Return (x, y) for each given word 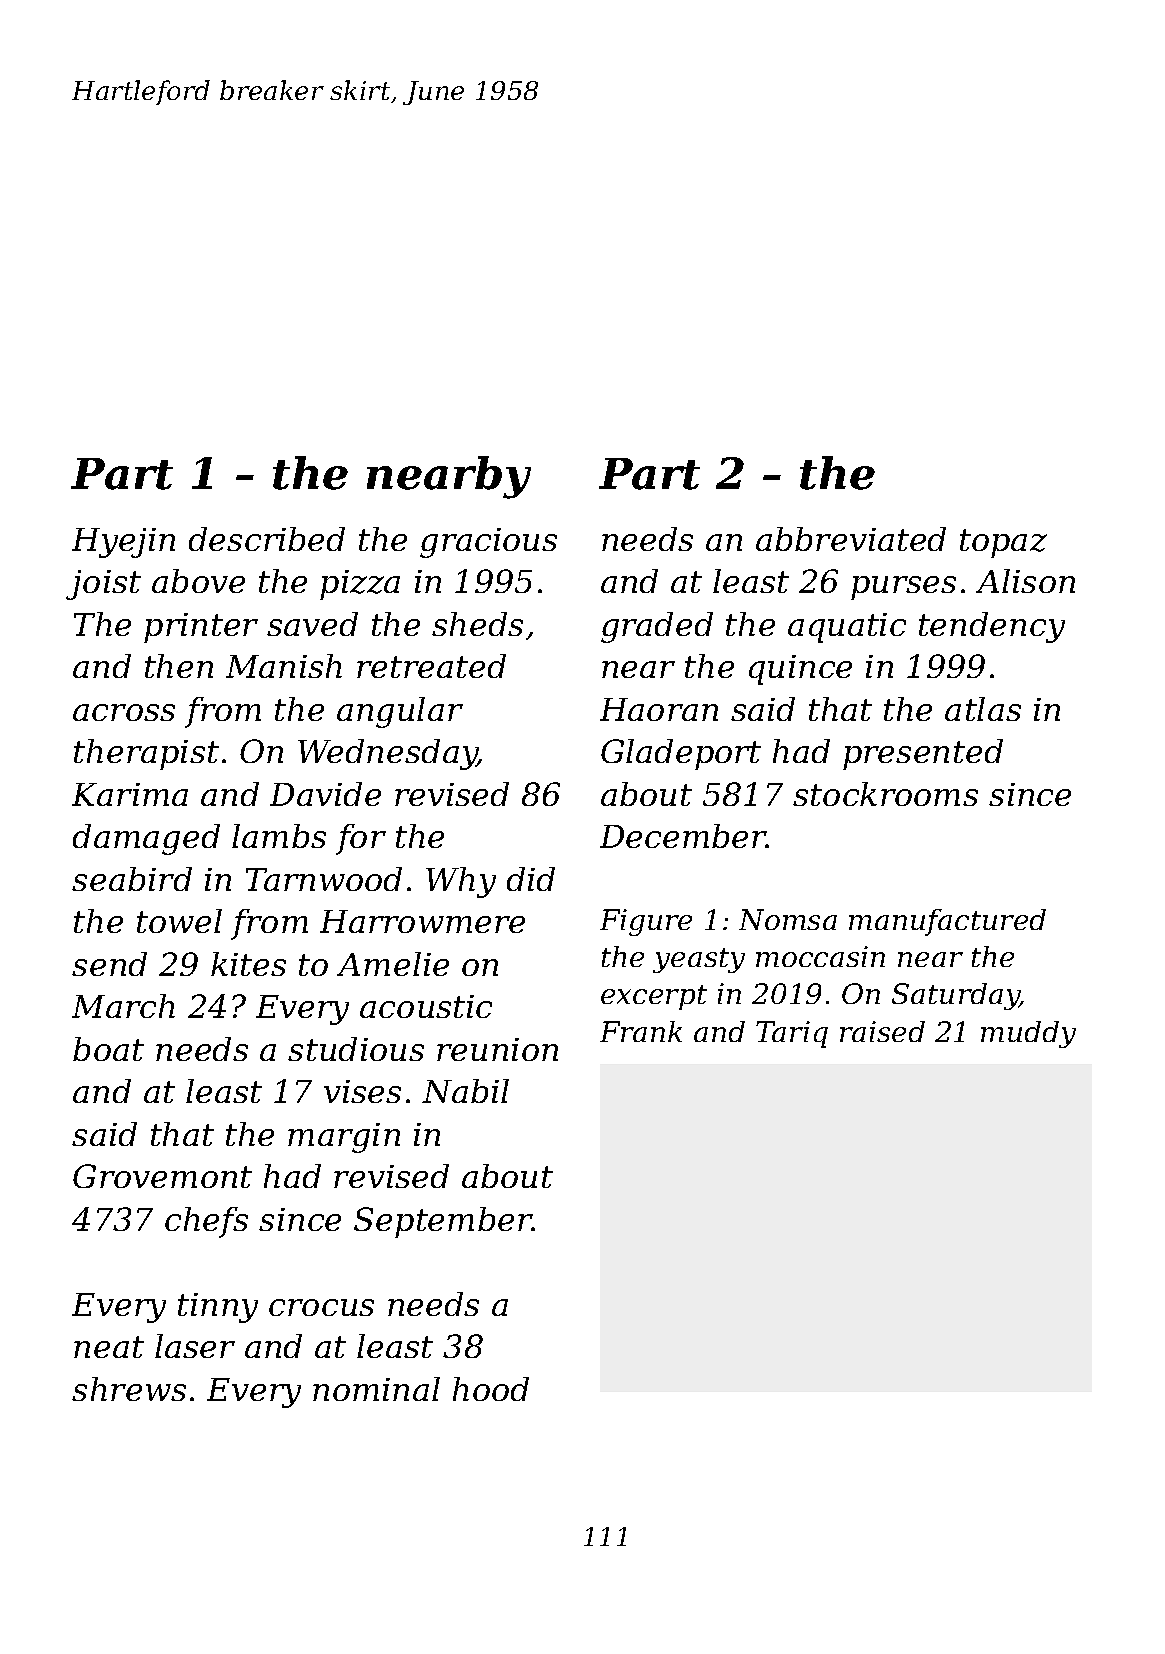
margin (344, 1138)
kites (248, 964)
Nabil (465, 1091)
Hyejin (123, 543)
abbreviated (851, 539)
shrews (129, 1389)
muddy (1028, 1034)
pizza (360, 585)
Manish (284, 666)
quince (800, 670)
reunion (497, 1049)
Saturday (956, 996)
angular (400, 712)
